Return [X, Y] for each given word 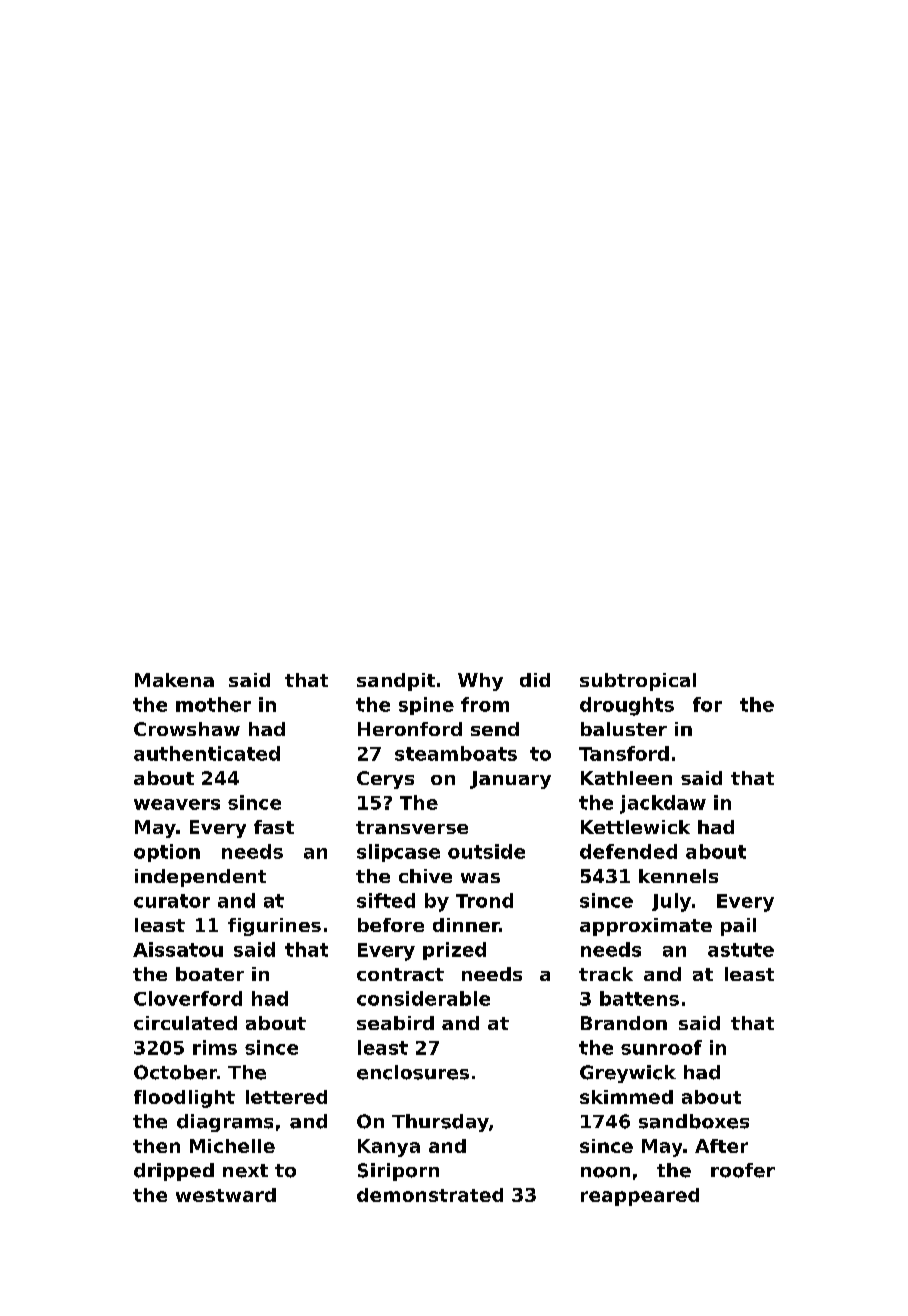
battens [639, 998]
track [606, 974]
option [167, 853]
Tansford [624, 753]
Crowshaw [187, 729]
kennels [678, 876]
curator [172, 901]
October [175, 1072]
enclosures [413, 1072]
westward [226, 1195]
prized [454, 951]
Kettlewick [635, 827]
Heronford [410, 729]
